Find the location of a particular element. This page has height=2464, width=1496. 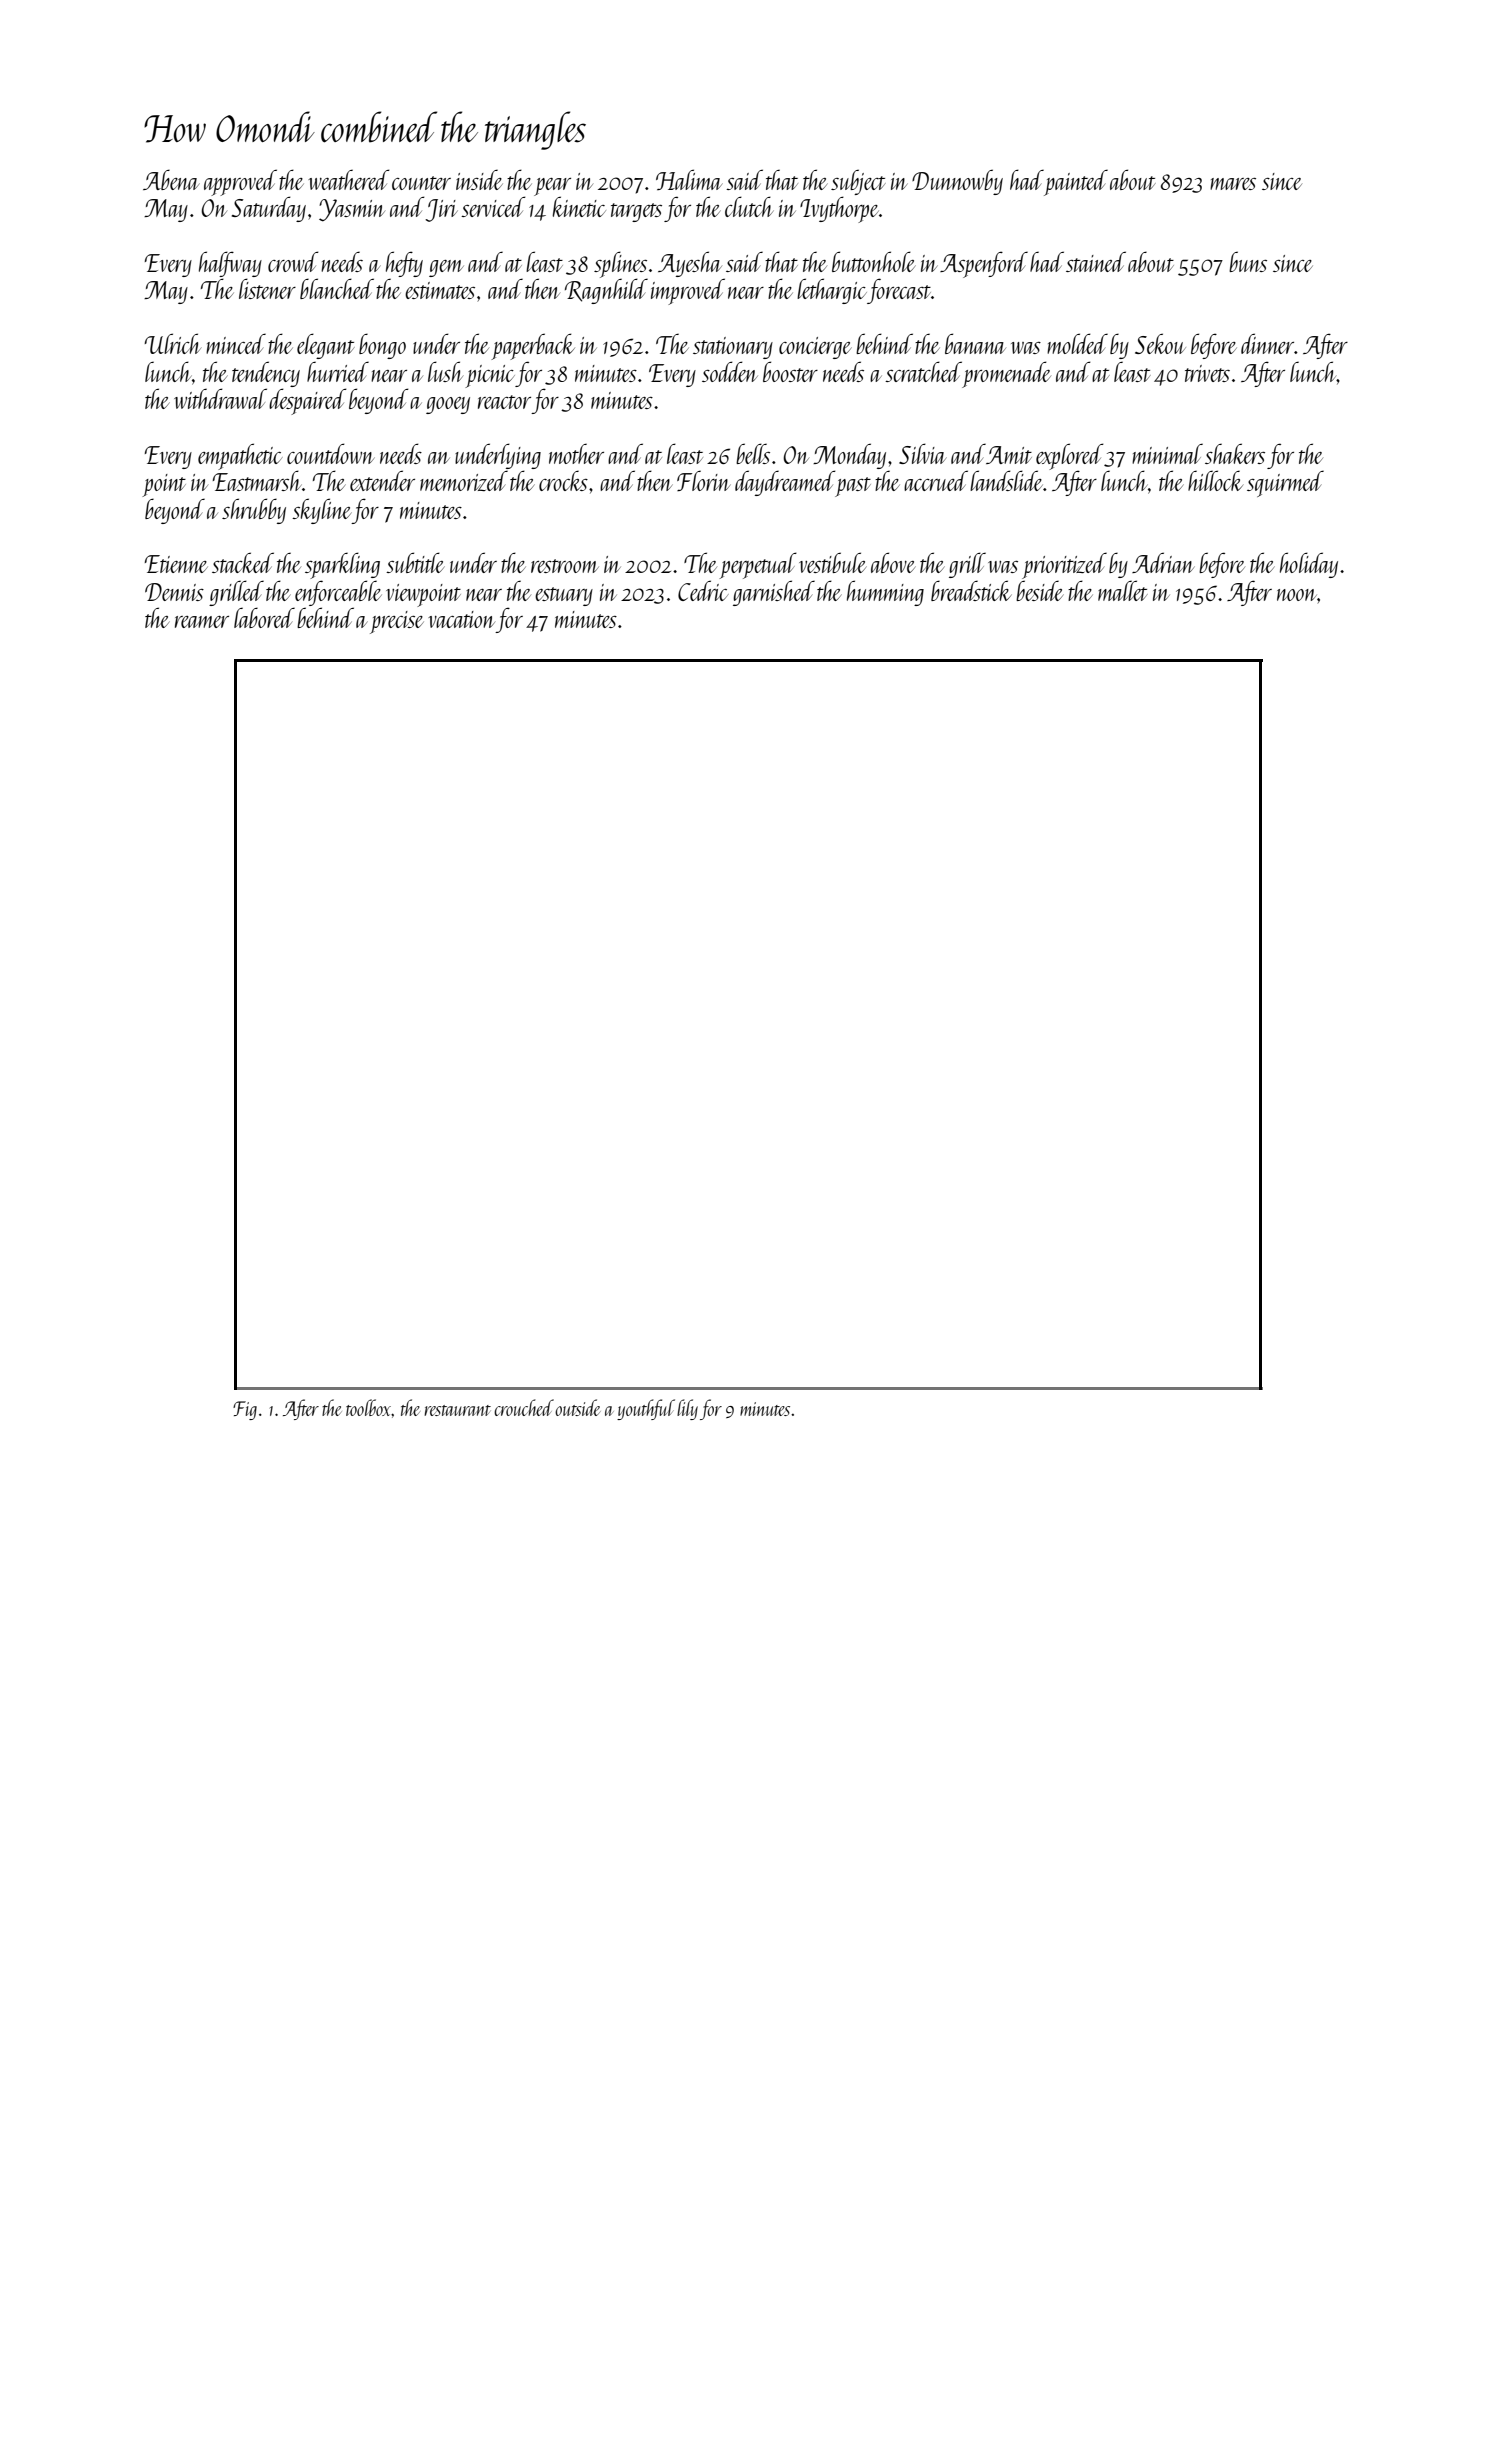

Halima is located at coordinates (689, 179).
